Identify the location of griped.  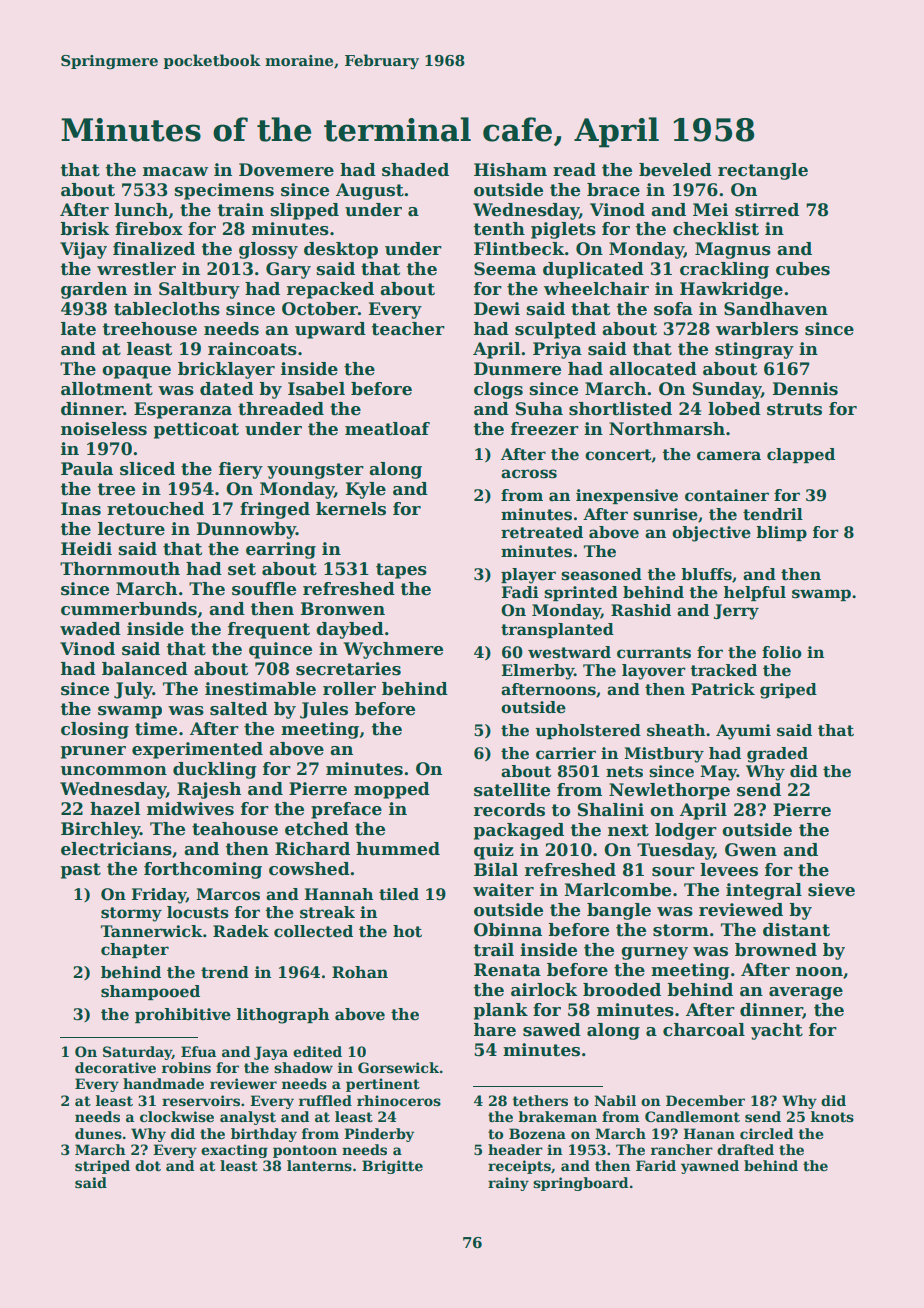
(788, 691).
